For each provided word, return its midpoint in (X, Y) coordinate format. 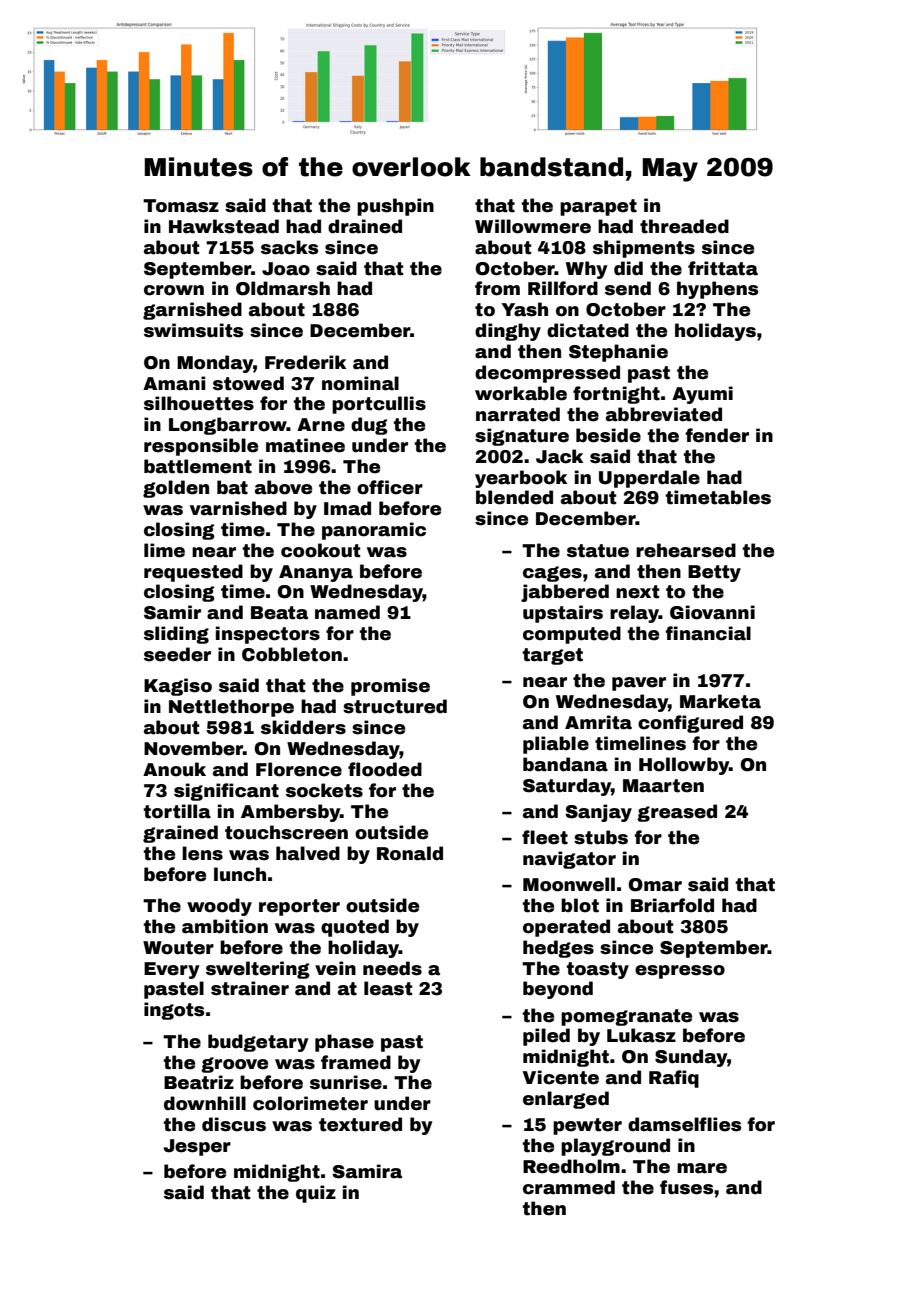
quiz (316, 1194)
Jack (559, 456)
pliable (556, 745)
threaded (684, 226)
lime (164, 550)
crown (174, 290)
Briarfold (672, 905)
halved (308, 853)
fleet (545, 837)
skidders (303, 727)
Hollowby (684, 766)
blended (514, 497)
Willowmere (533, 226)
